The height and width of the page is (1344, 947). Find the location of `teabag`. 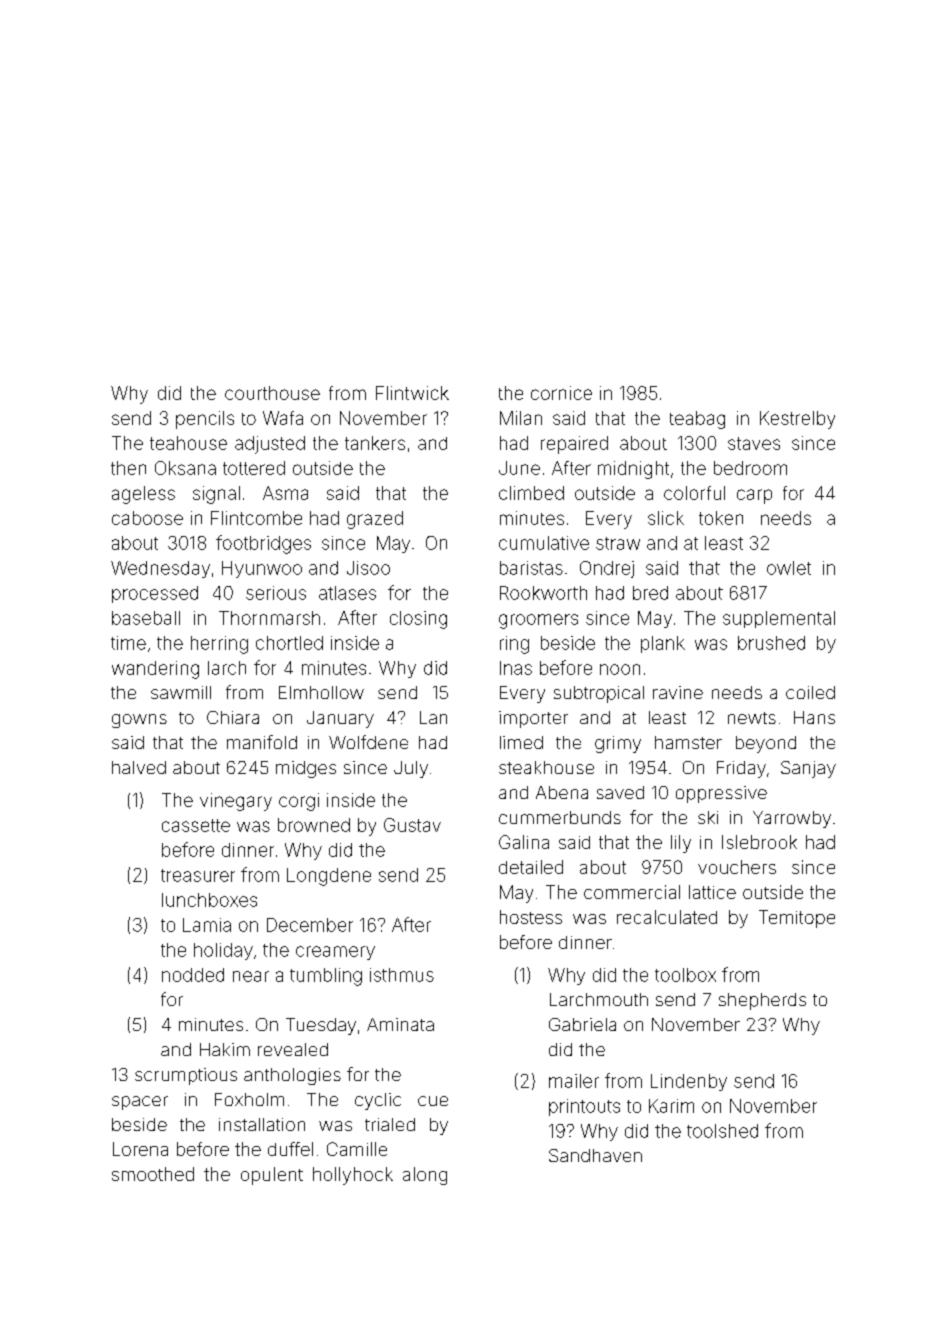

teabag is located at coordinates (697, 420).
